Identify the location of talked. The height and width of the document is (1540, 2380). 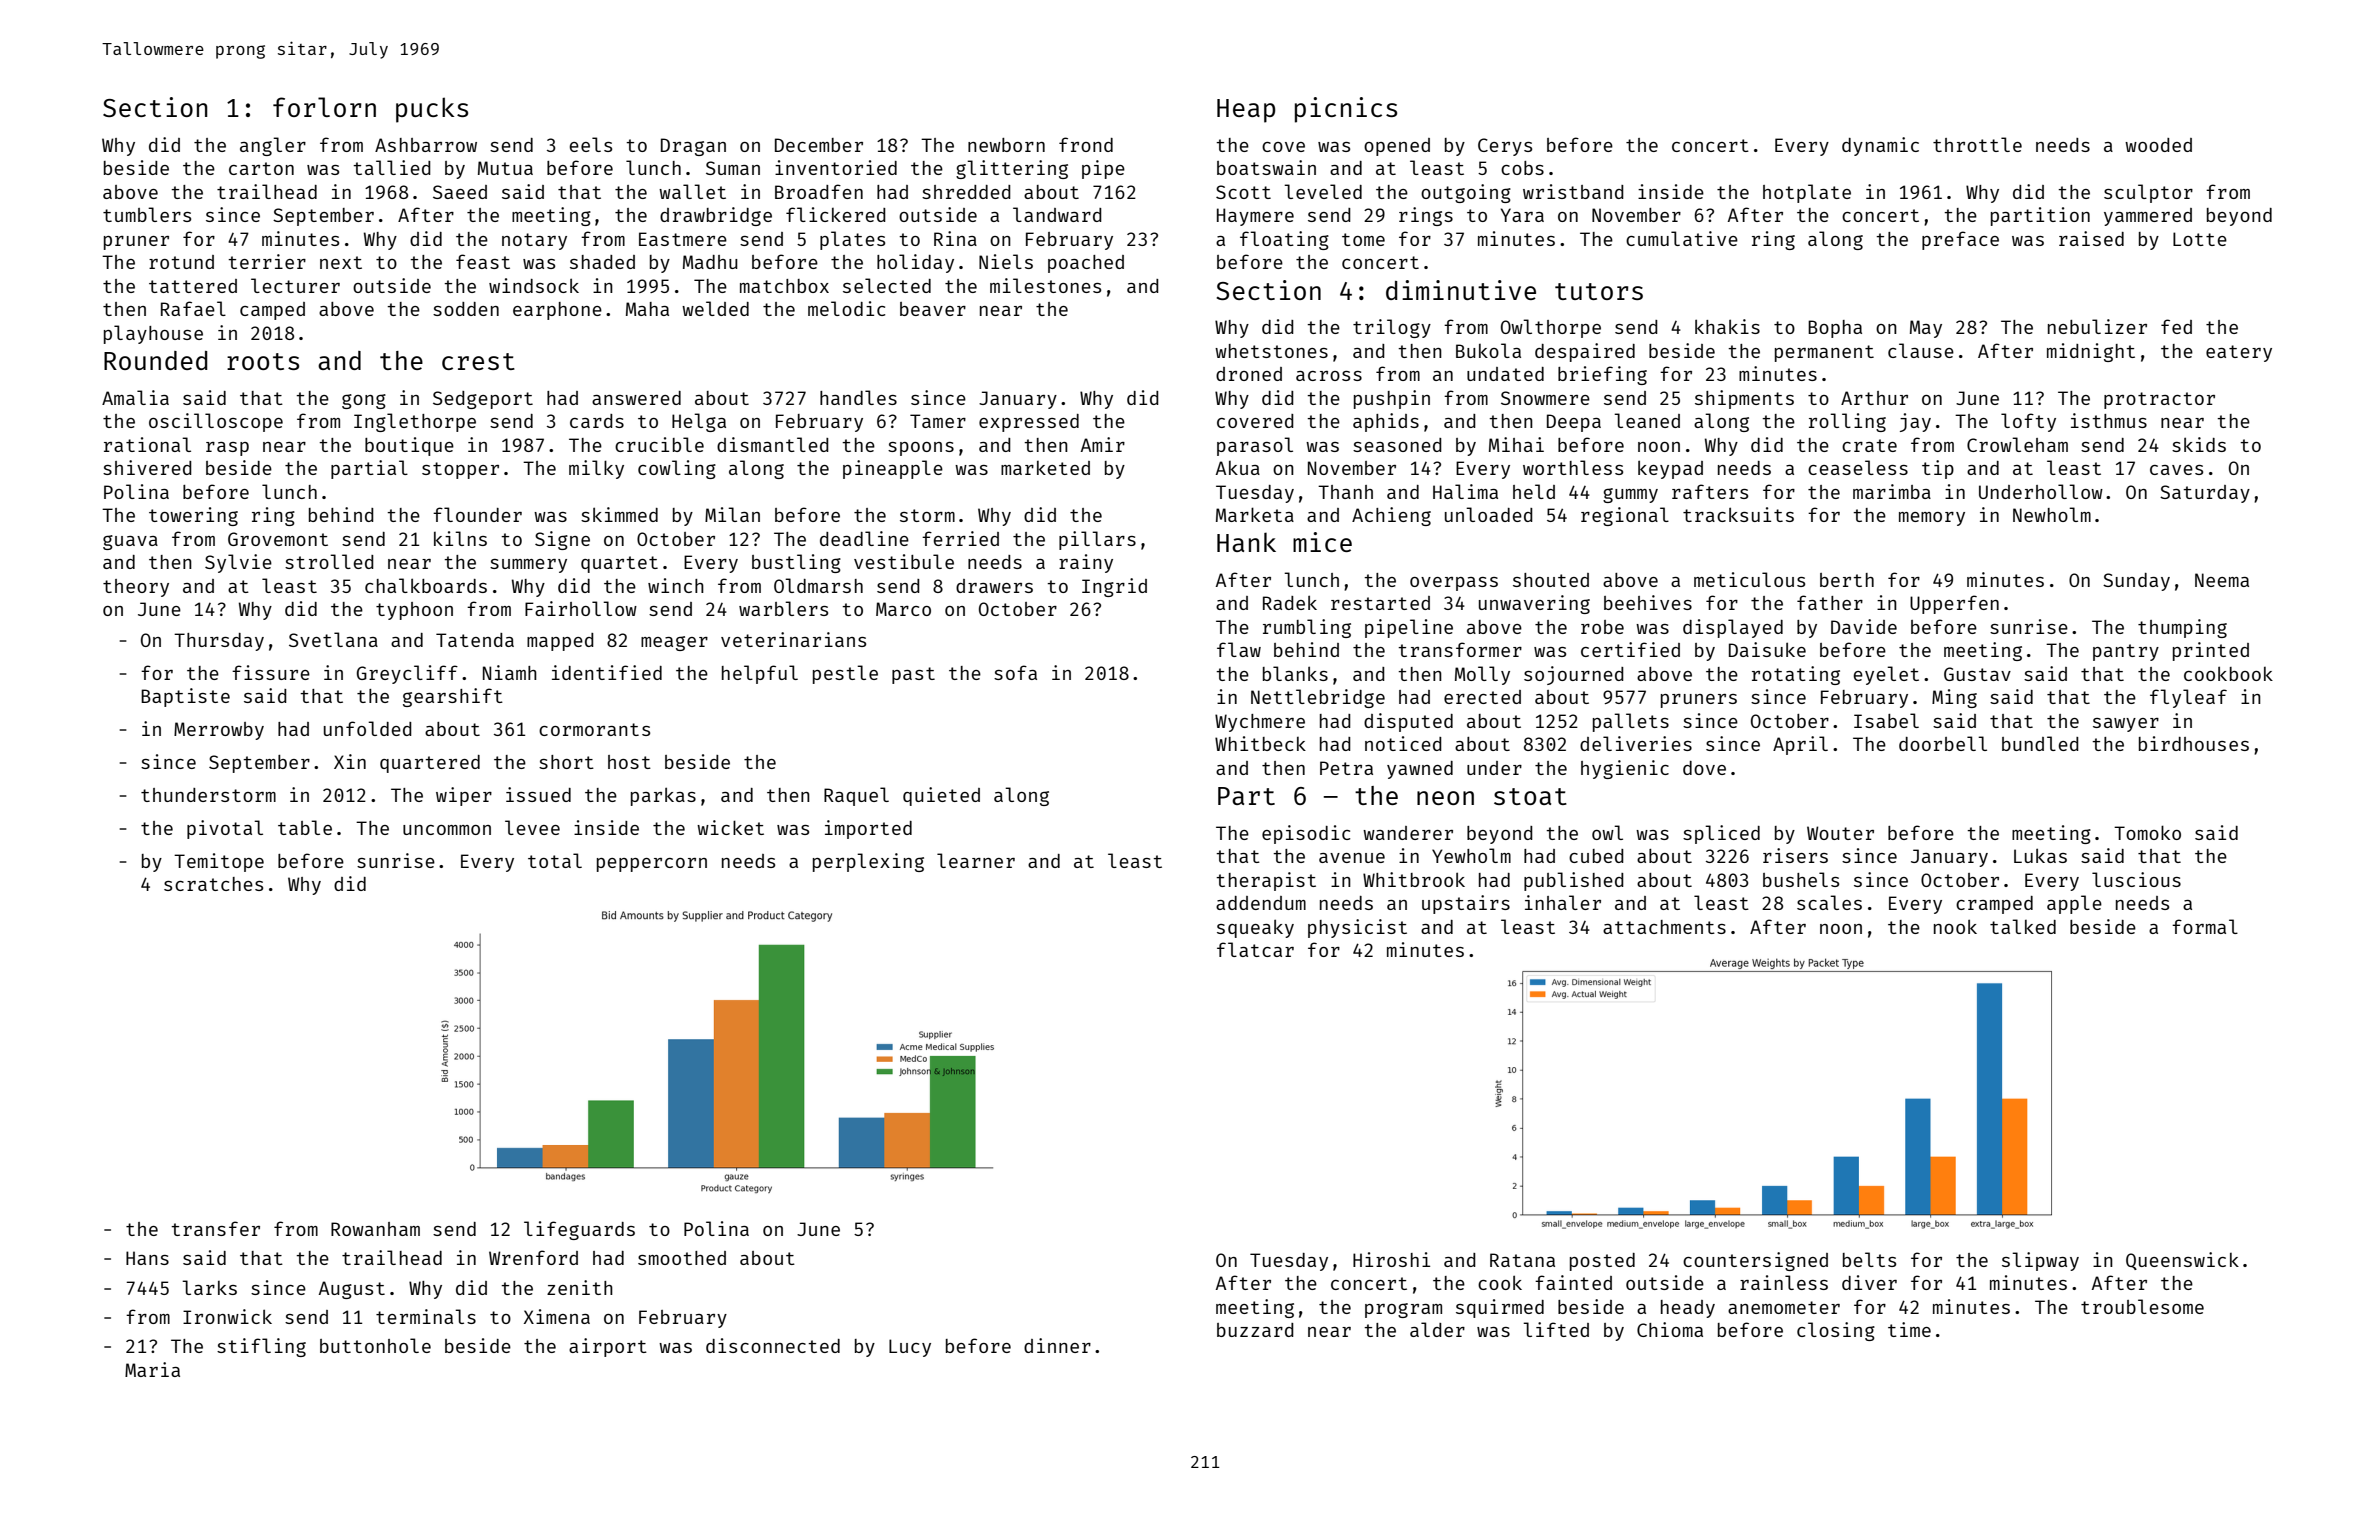
(2023, 926).
